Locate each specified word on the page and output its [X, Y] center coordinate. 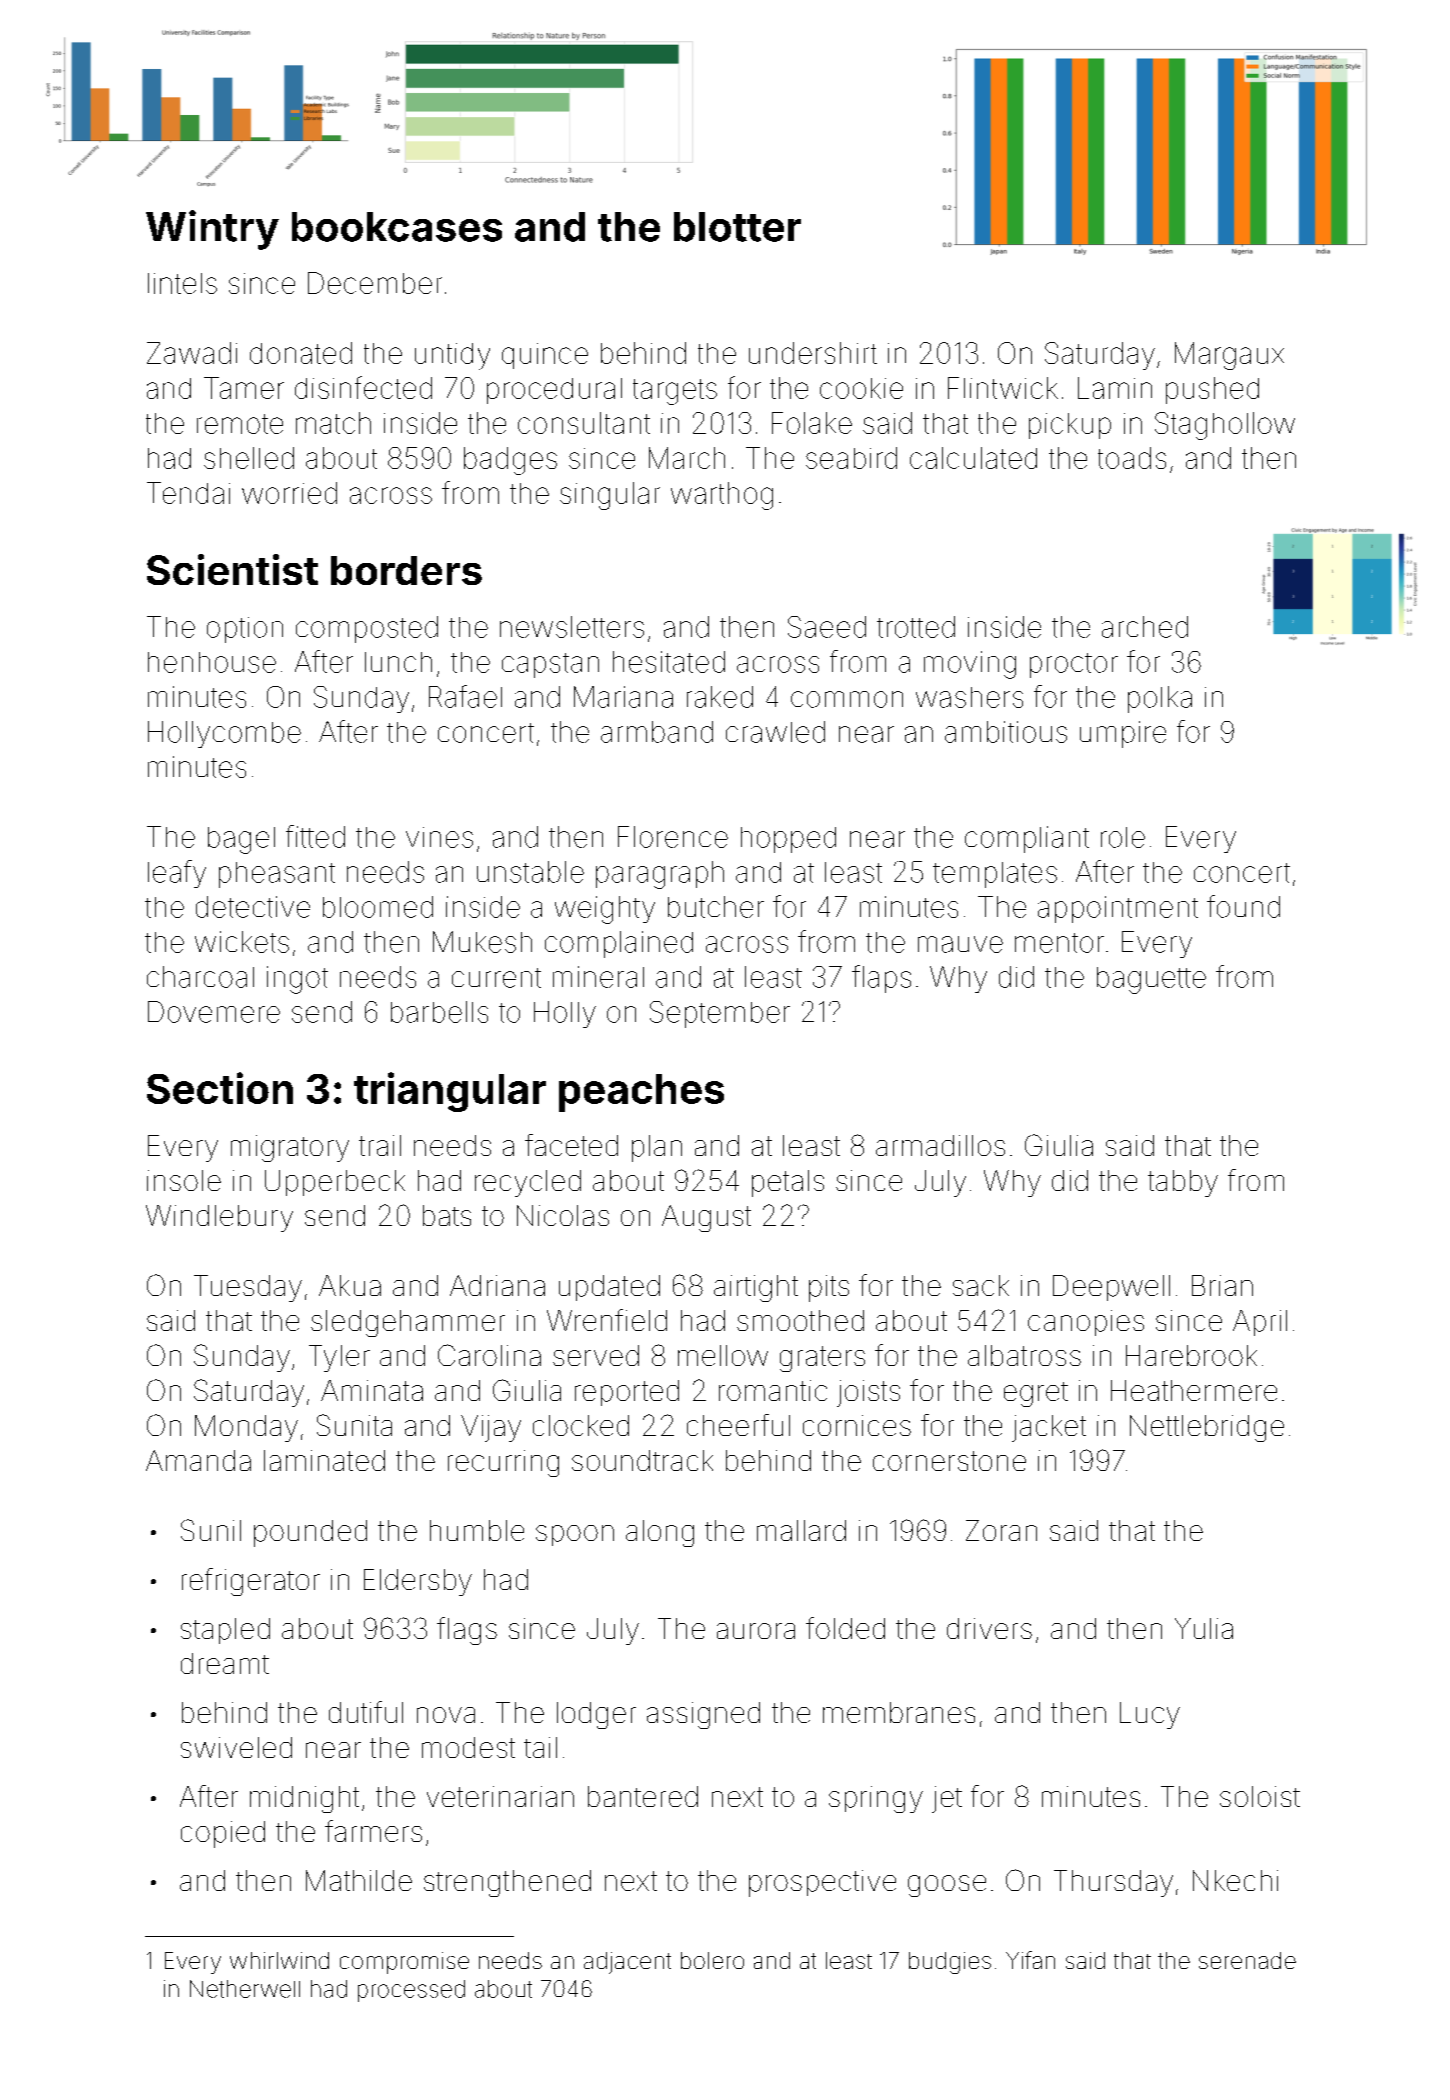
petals [788, 1183]
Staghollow [1225, 426]
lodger [596, 1715]
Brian [1222, 1285]
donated [301, 353]
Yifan [1030, 1960]
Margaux [1229, 356]
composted [367, 629]
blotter [737, 227]
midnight [304, 1799]
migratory [290, 1148]
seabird [851, 458]
